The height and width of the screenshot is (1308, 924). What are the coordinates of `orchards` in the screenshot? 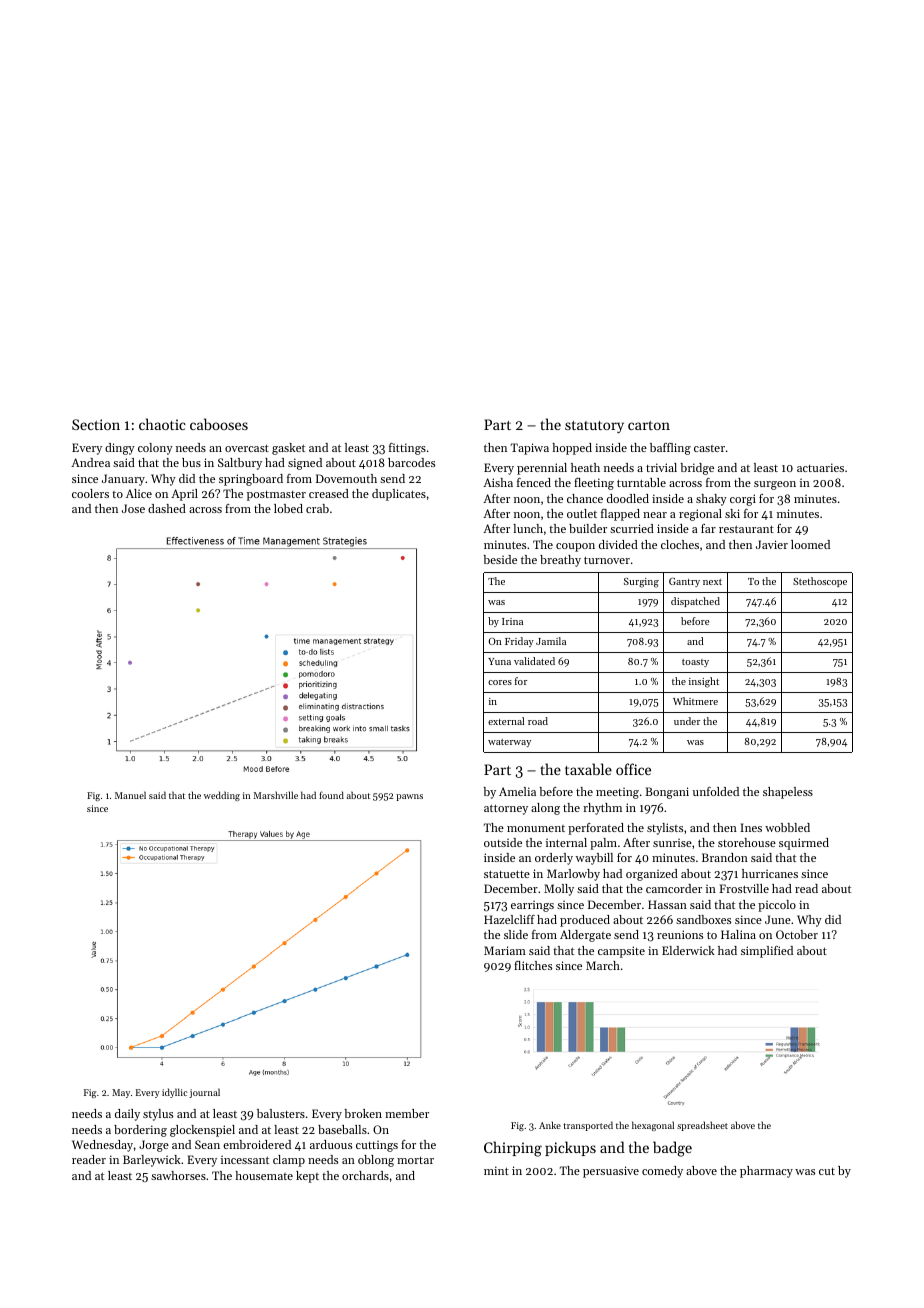 It's located at (365, 1175).
